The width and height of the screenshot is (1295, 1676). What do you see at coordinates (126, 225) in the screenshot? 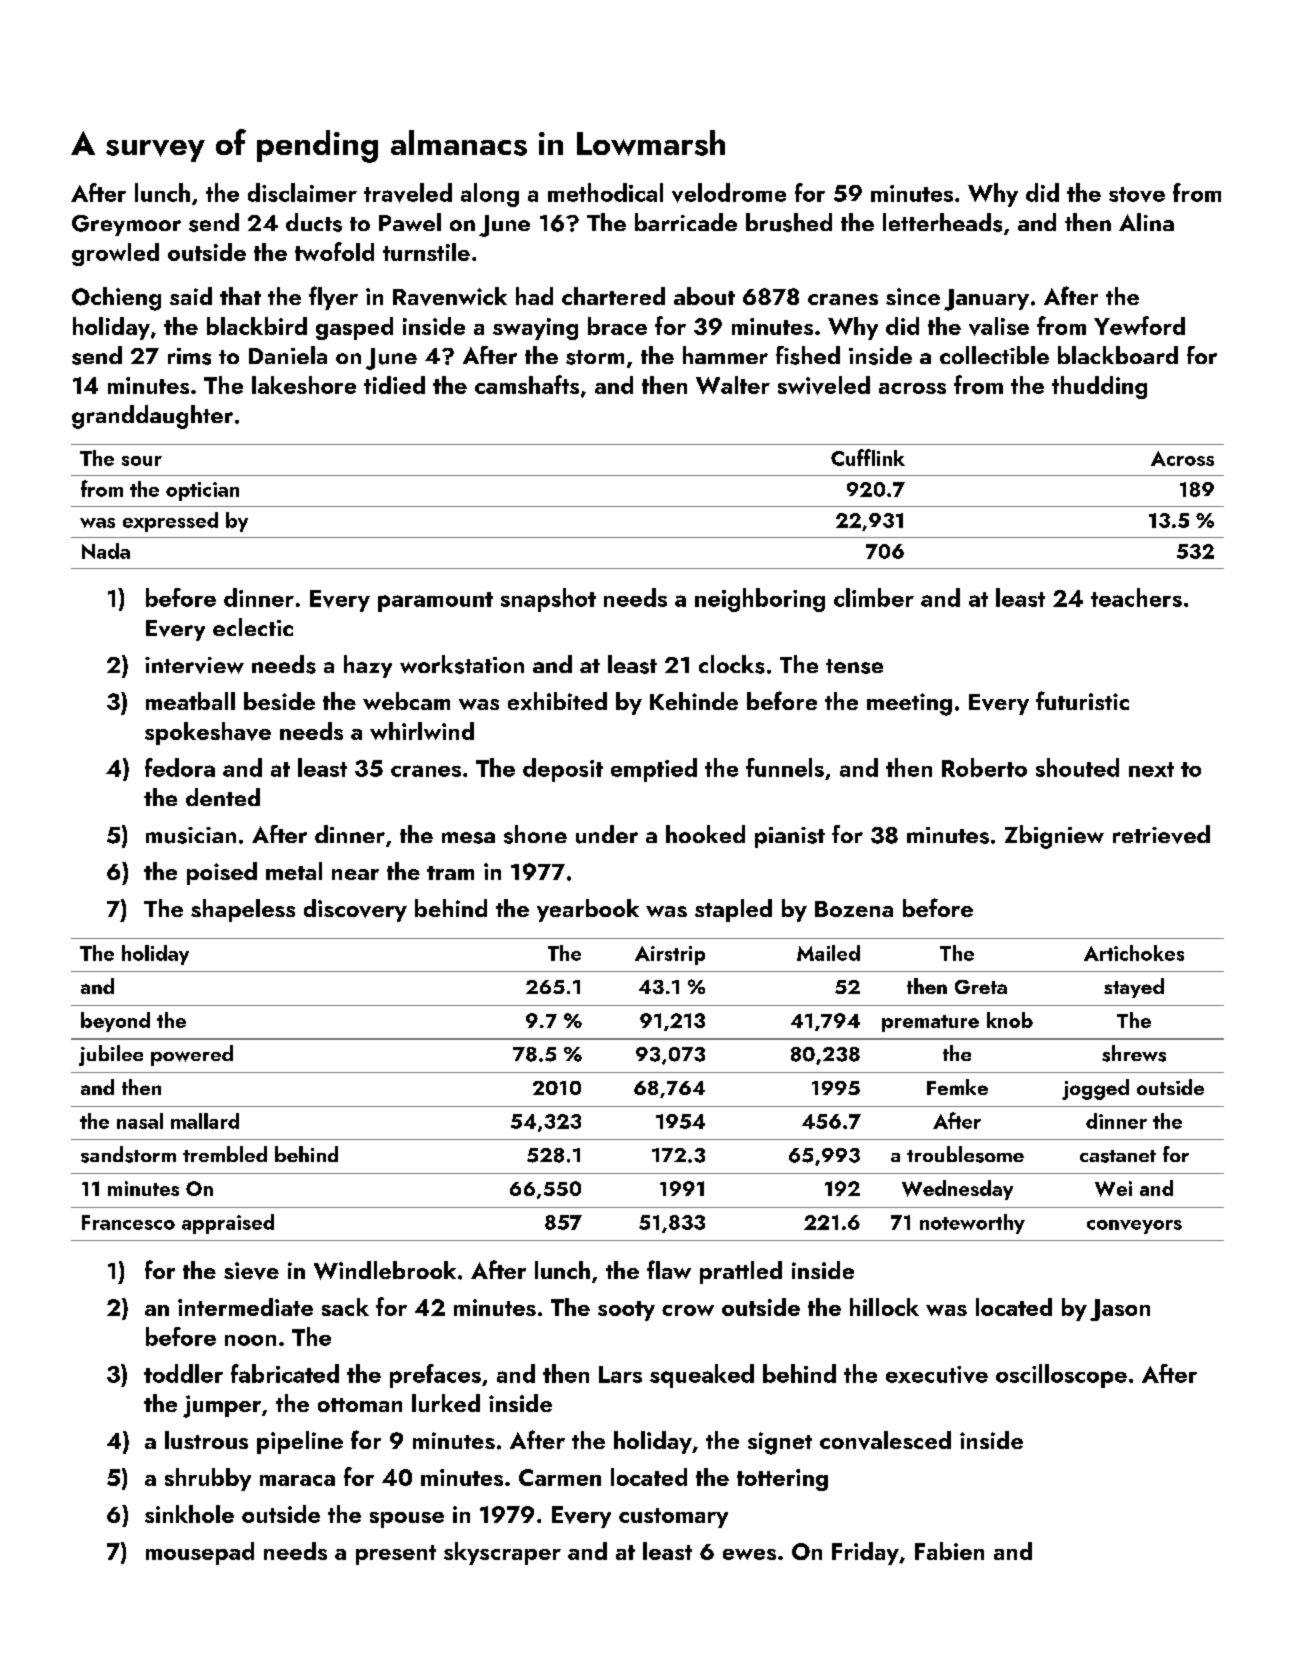
I see `Greymoor` at bounding box center [126, 225].
